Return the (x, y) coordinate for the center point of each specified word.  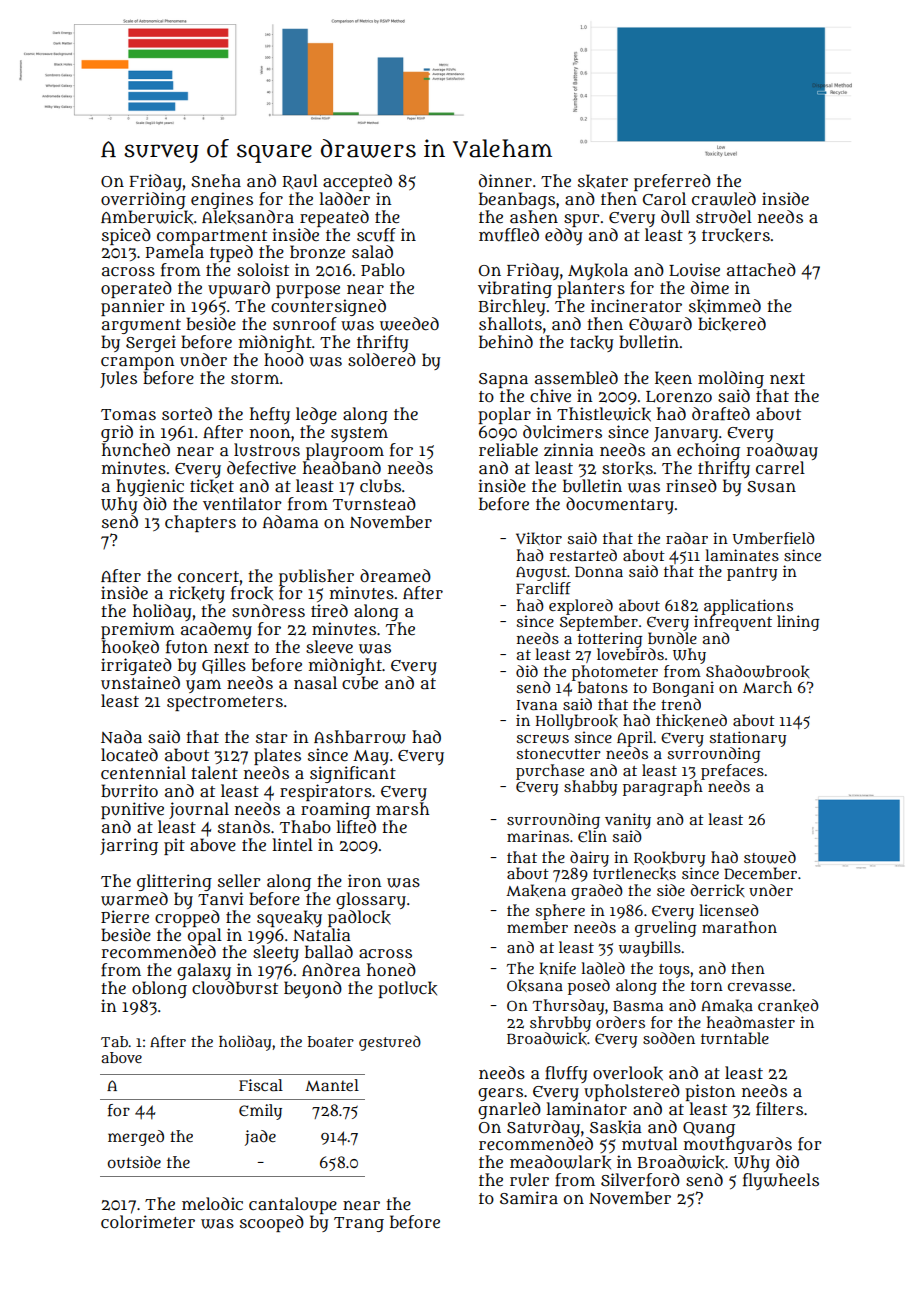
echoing (708, 451)
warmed (134, 899)
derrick (718, 890)
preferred (672, 182)
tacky (592, 343)
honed (391, 969)
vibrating (515, 289)
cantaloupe (293, 1205)
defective (261, 468)
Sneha (216, 180)
